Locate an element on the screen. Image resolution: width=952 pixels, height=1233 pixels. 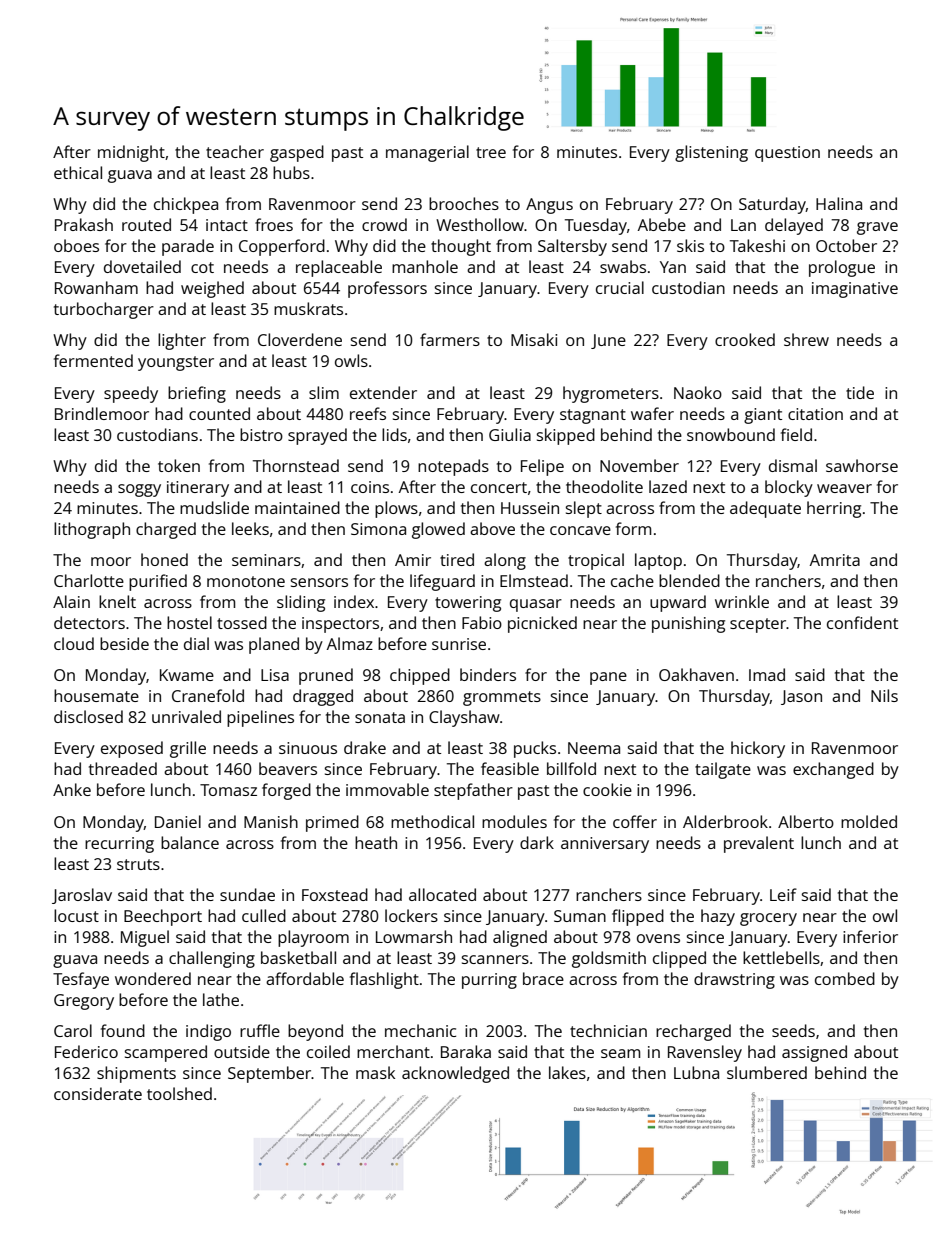
exchanged is located at coordinates (833, 770).
